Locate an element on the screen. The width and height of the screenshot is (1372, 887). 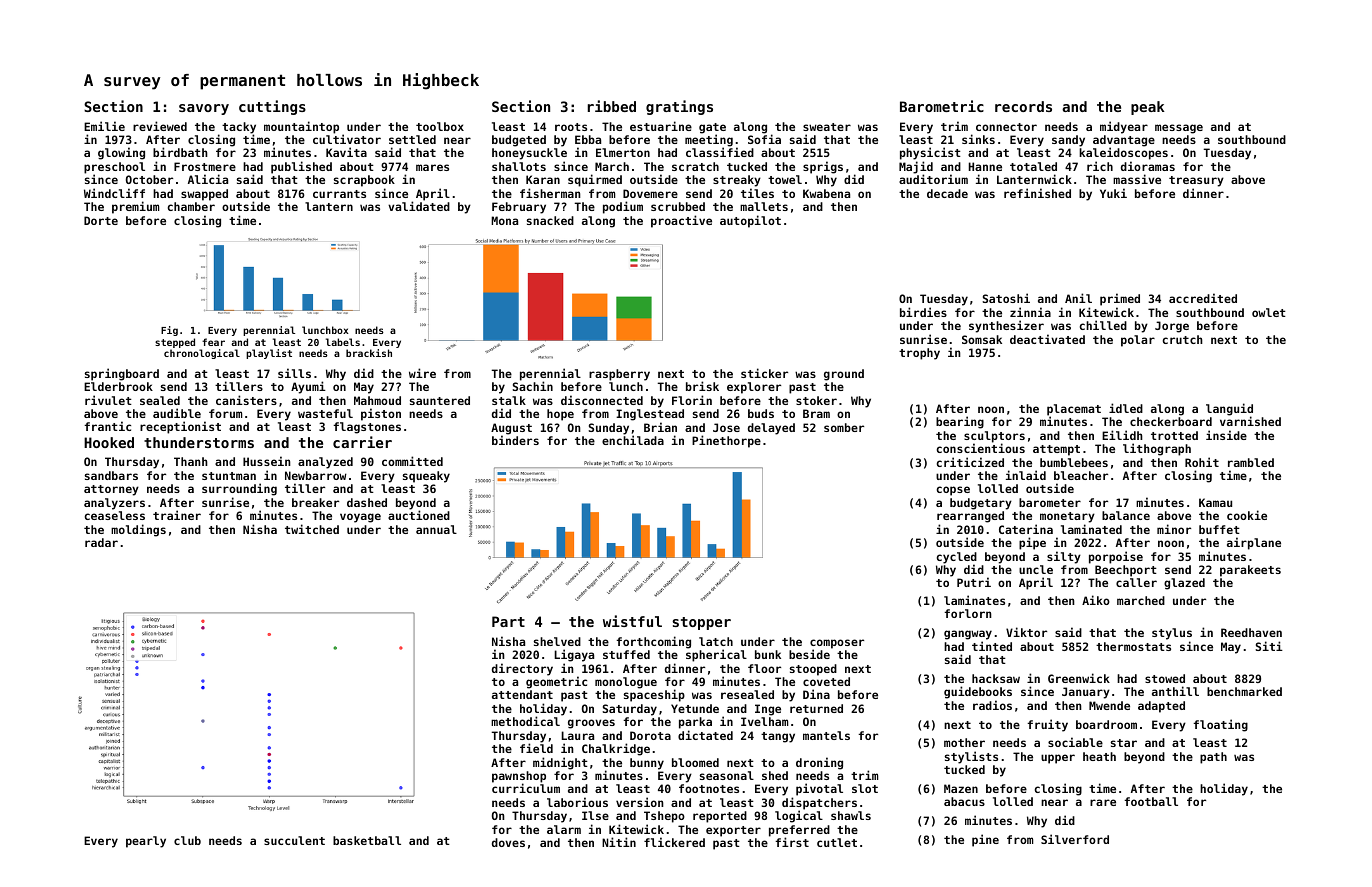
sculptors is located at coordinates (994, 437).
